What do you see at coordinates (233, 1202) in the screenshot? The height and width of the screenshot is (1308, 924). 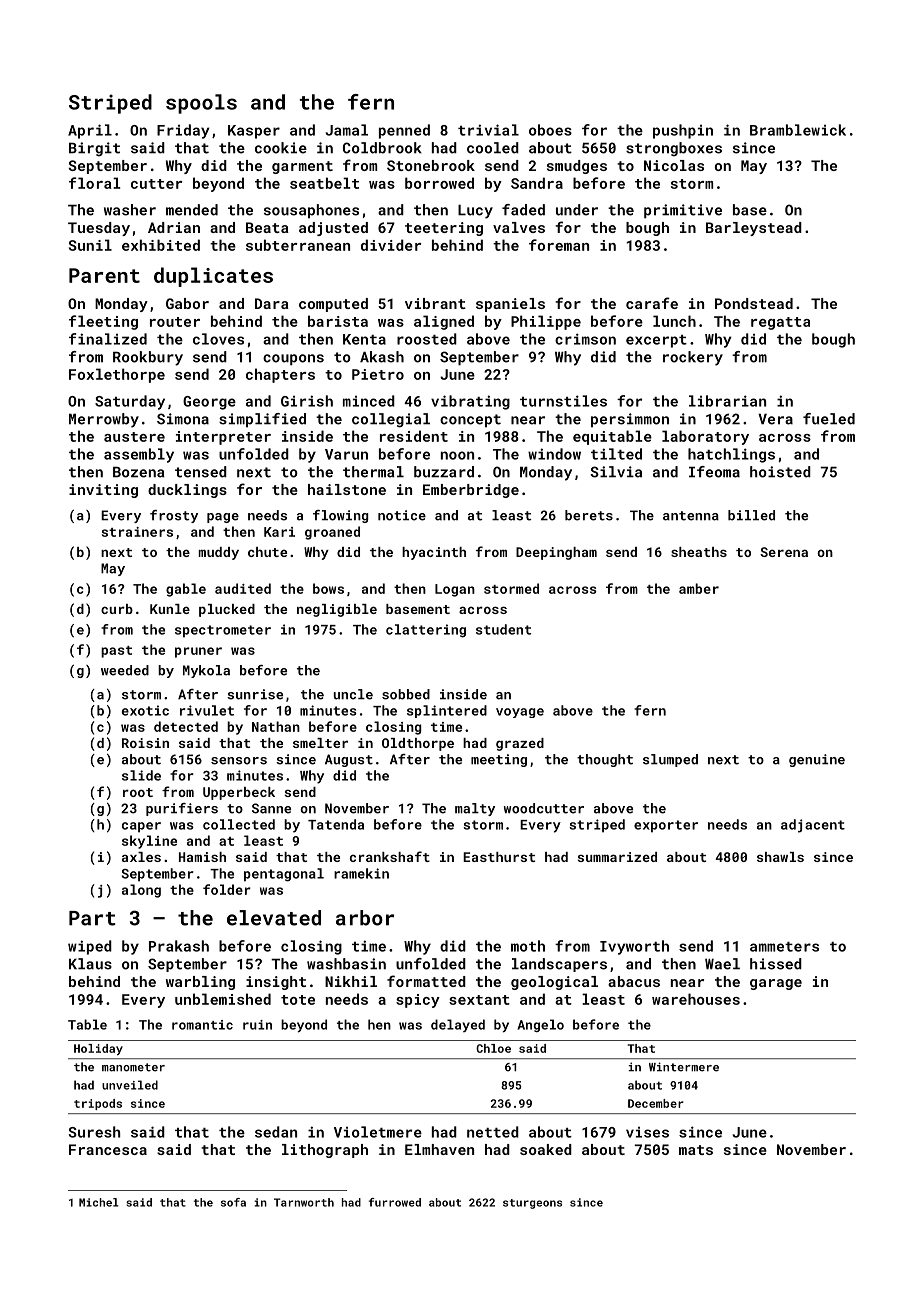 I see `sofa` at bounding box center [233, 1202].
